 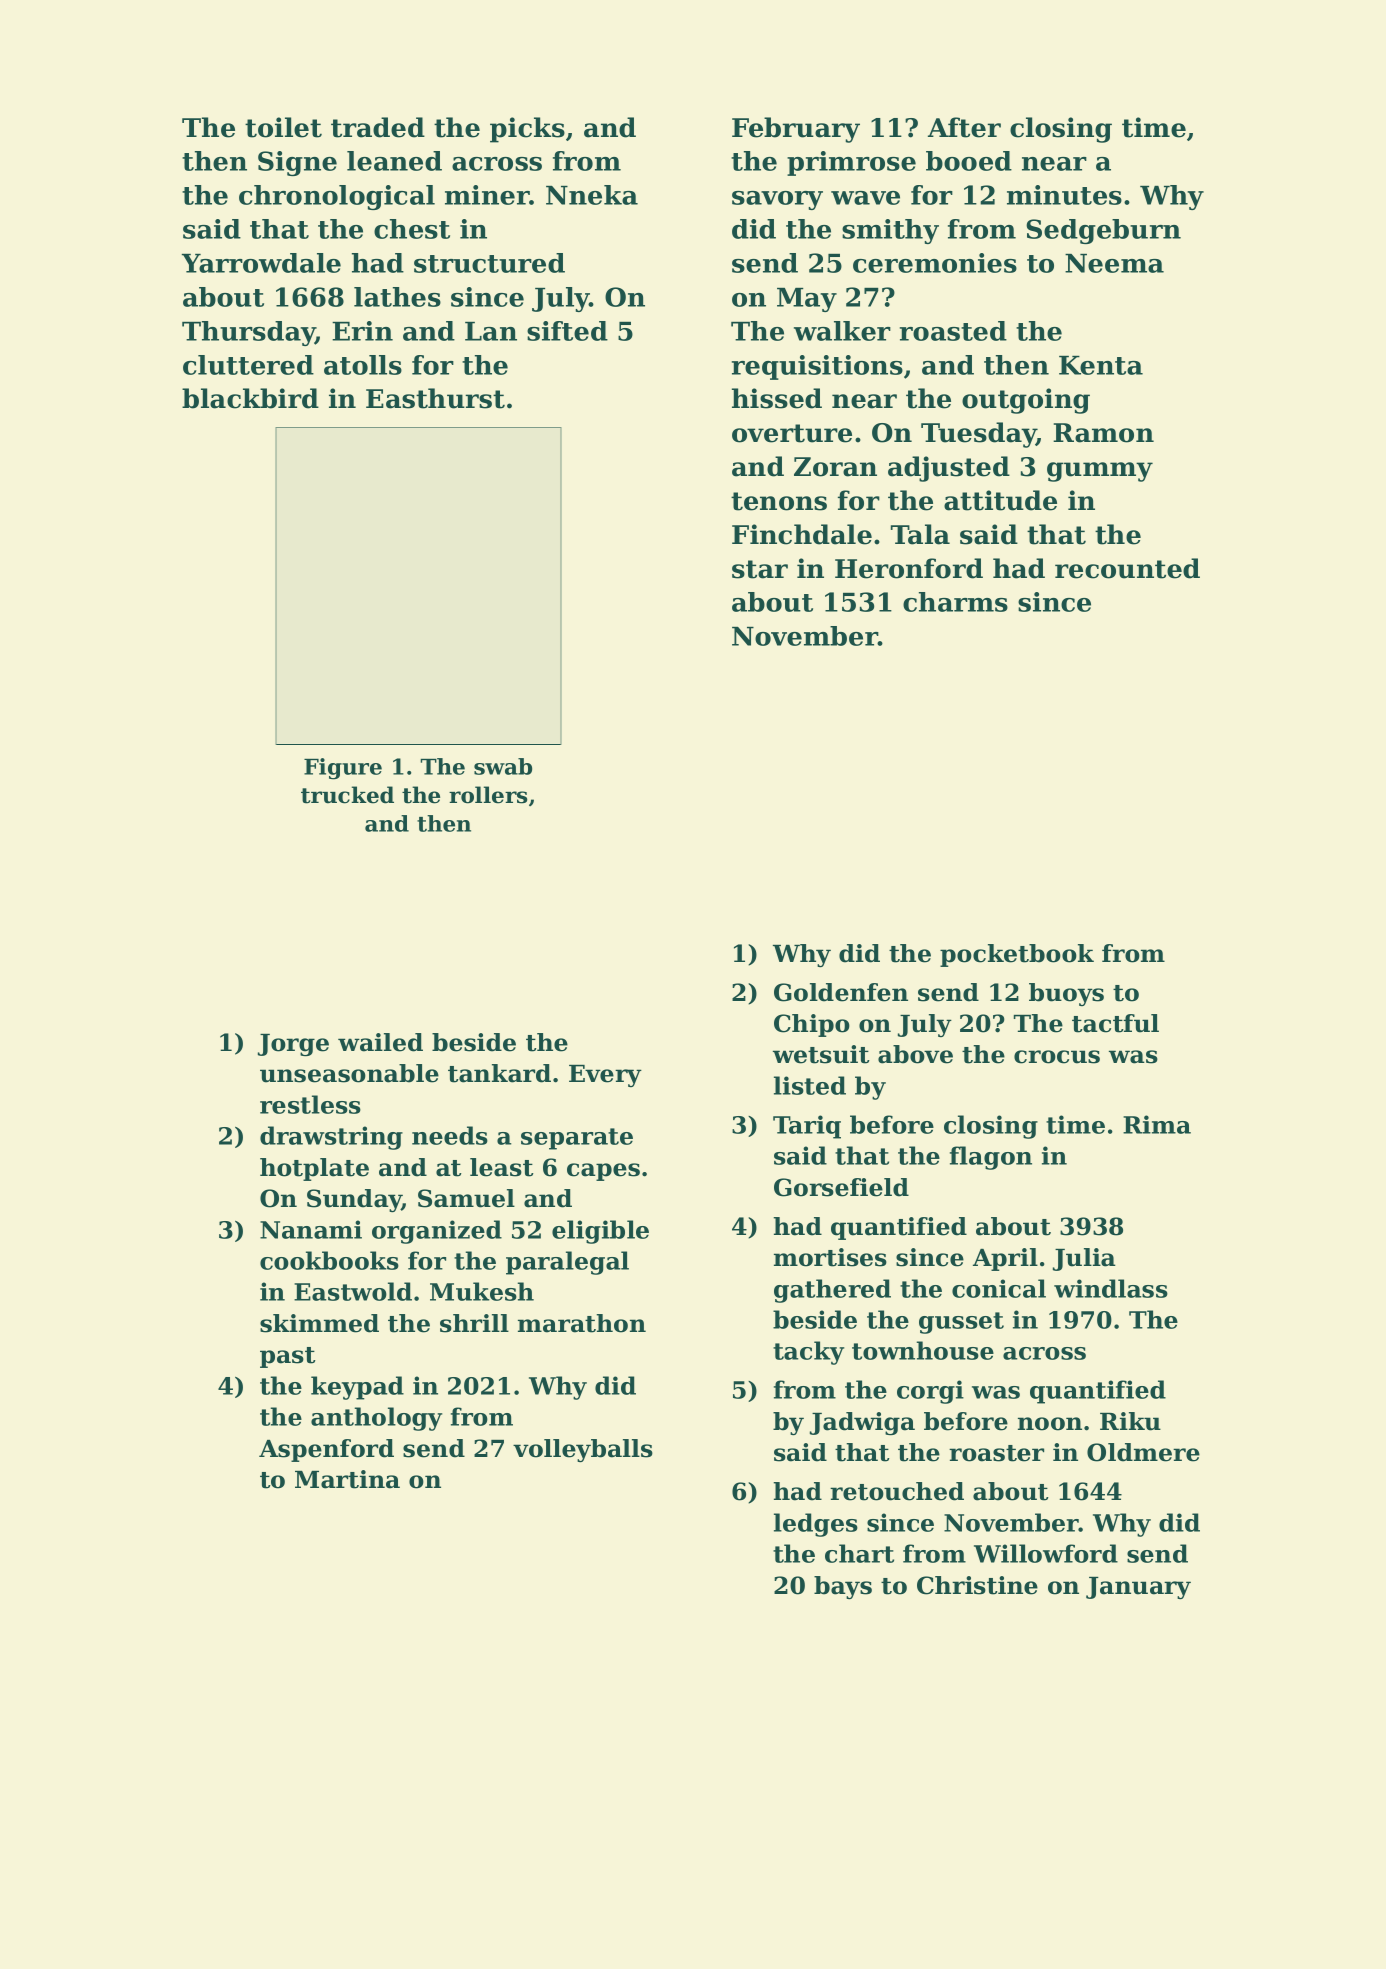 I want to click on charms, so click(x=955, y=602).
